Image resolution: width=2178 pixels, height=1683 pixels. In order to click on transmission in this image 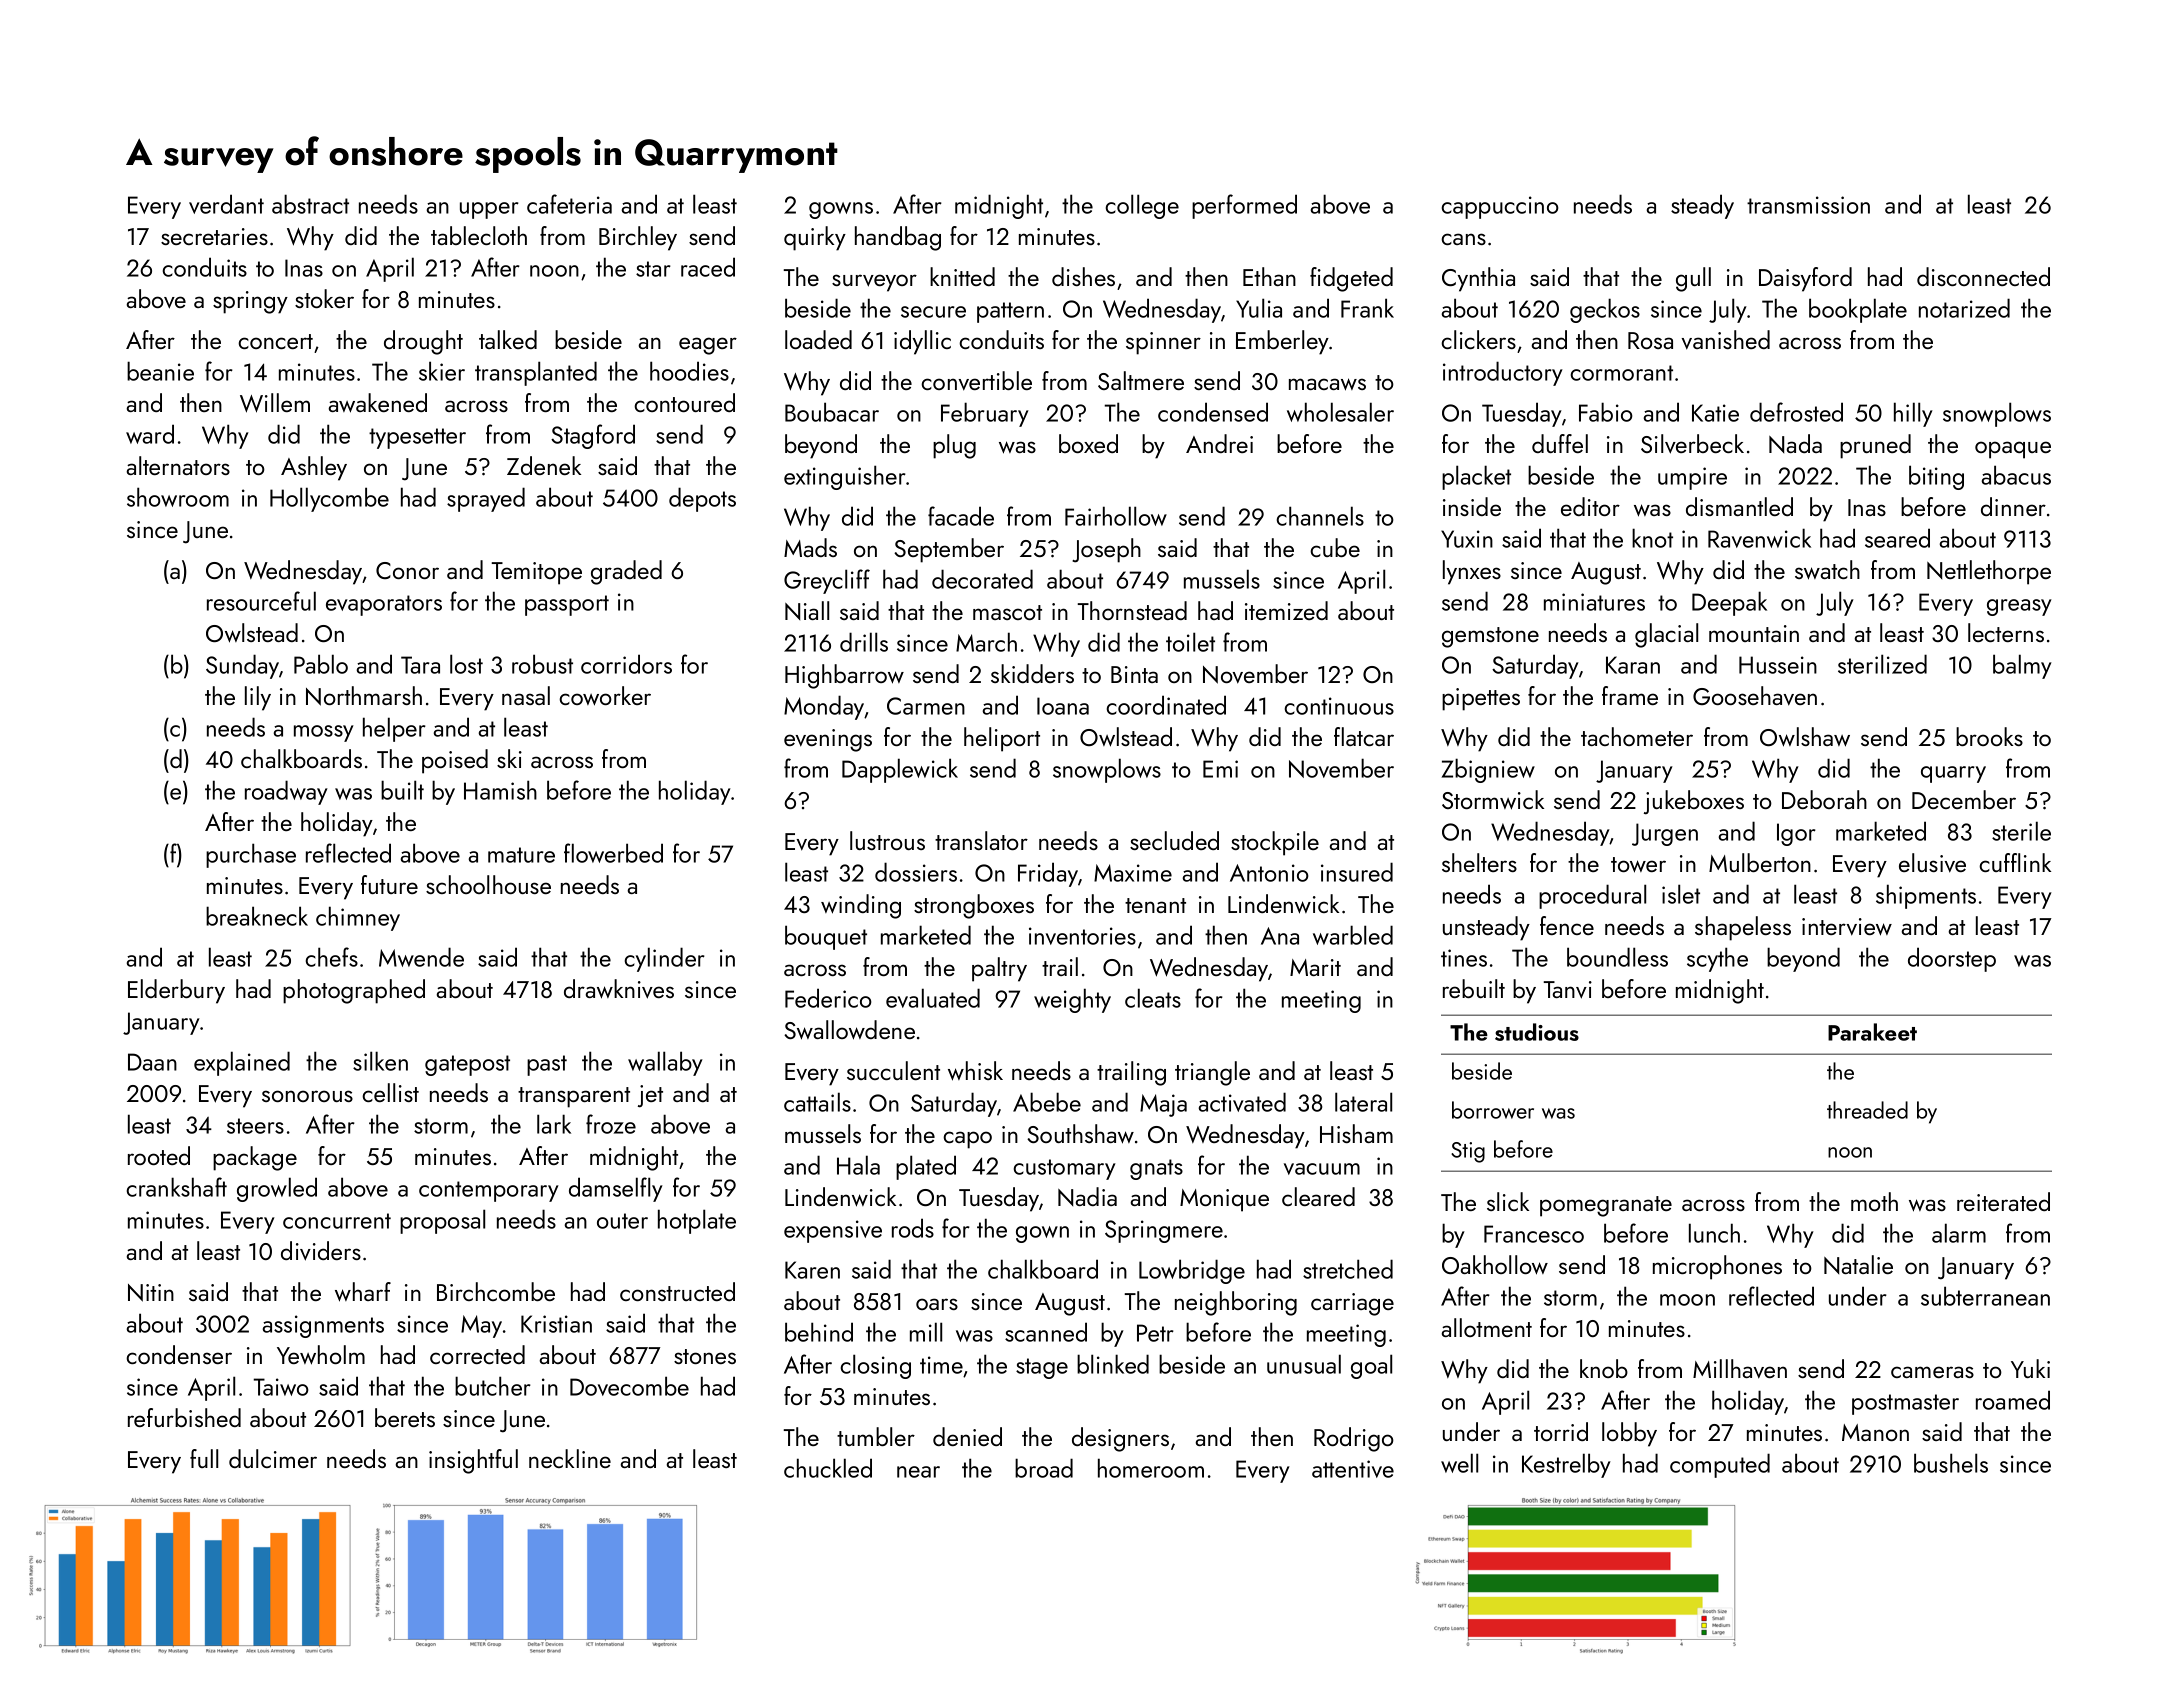, I will do `click(1808, 205)`.
